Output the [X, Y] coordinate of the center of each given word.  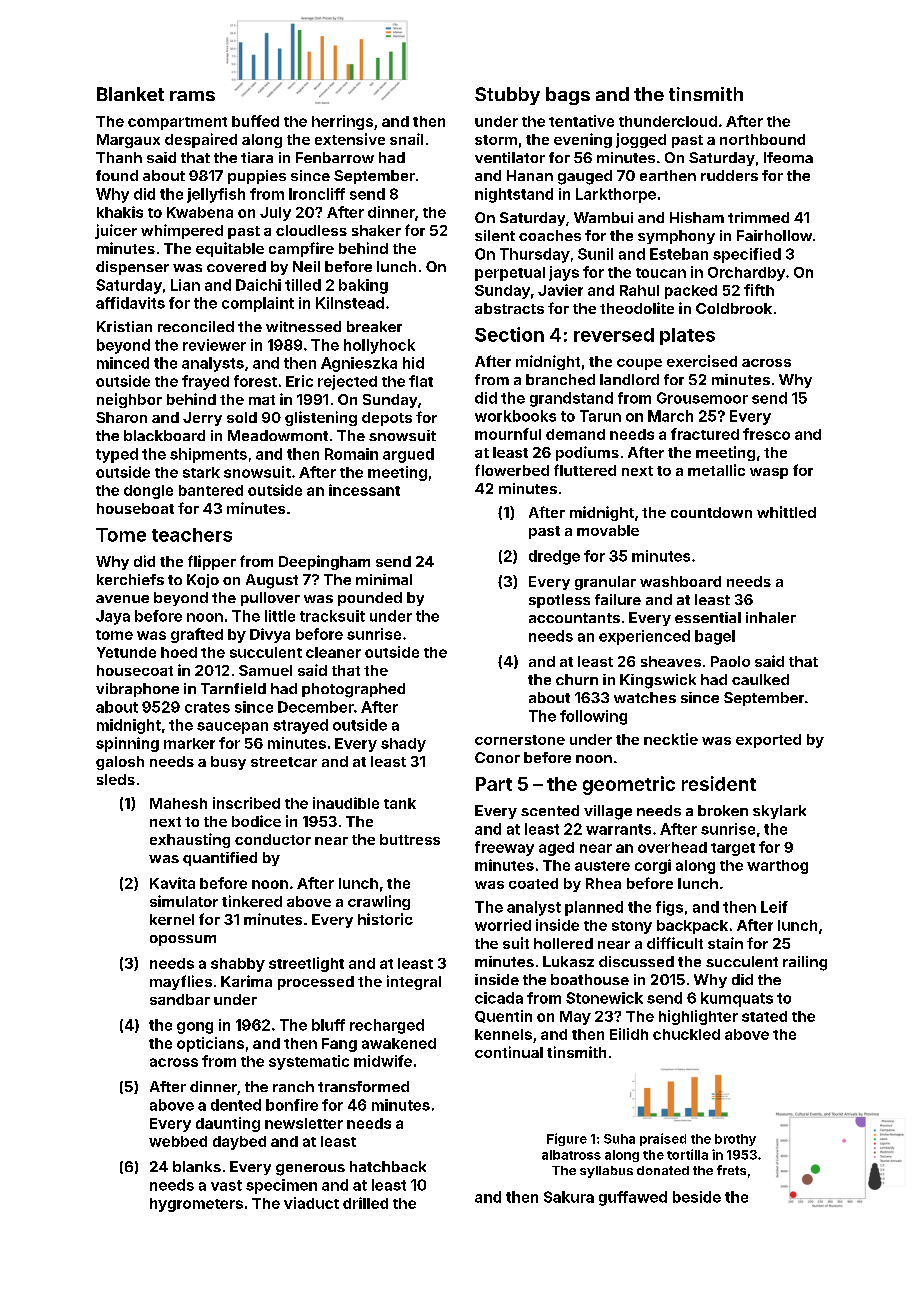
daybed [239, 1143]
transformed [363, 1086]
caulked [760, 679]
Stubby [507, 96]
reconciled [196, 326]
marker [189, 743]
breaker [374, 326]
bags [568, 96]
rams [192, 96]
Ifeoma [788, 157]
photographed [353, 690]
